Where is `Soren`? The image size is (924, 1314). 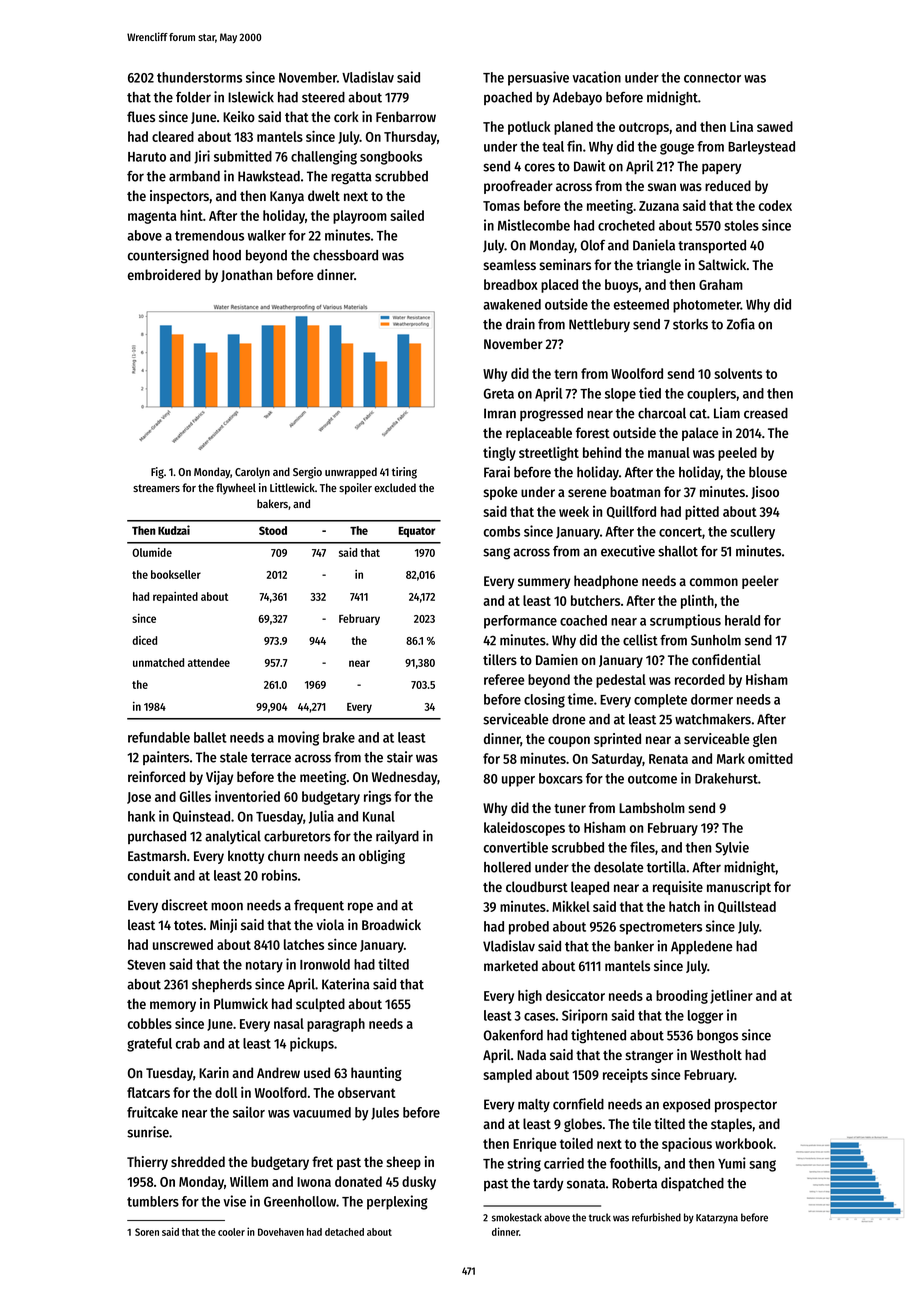 Soren is located at coordinates (147, 1232).
